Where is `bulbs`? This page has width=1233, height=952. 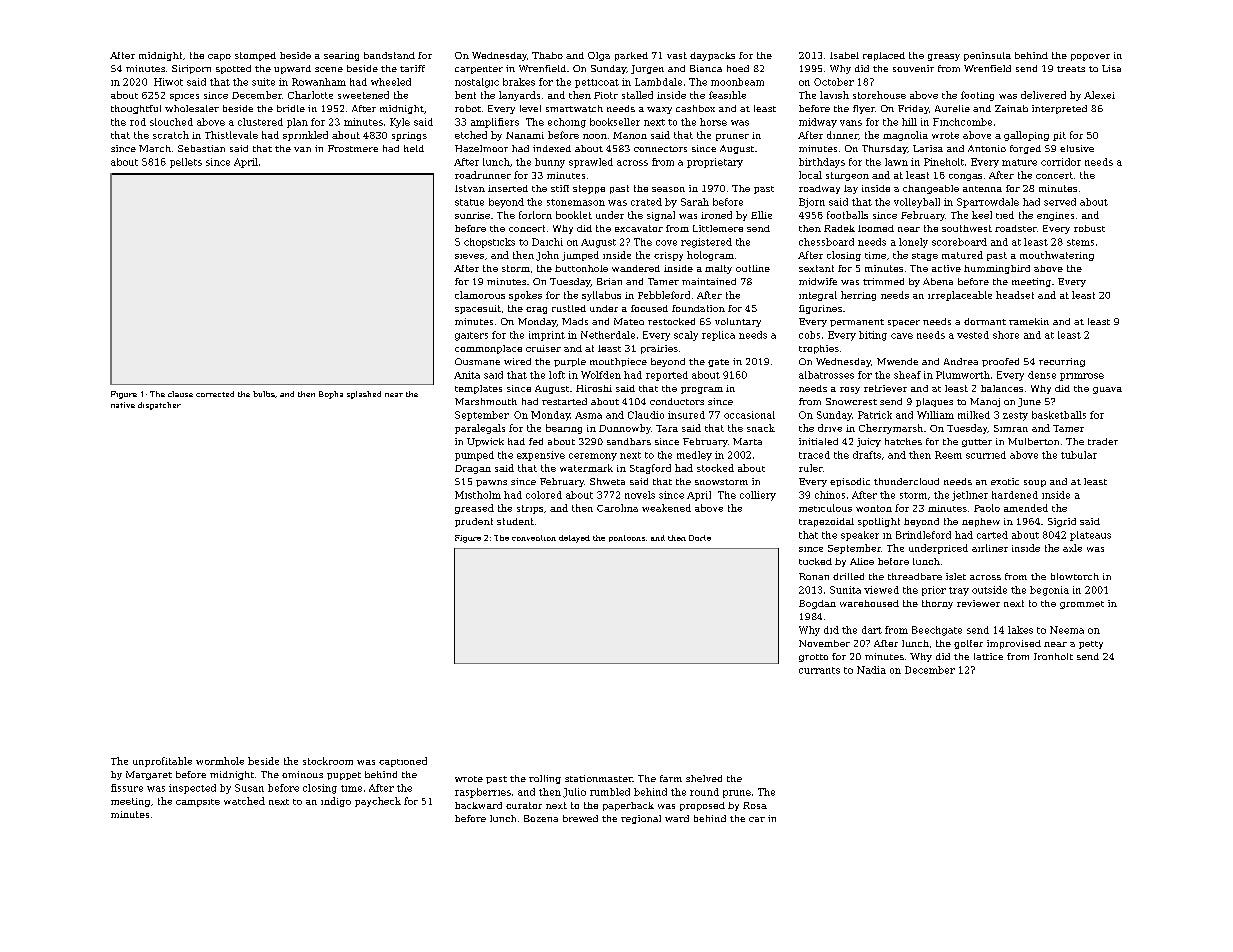 bulbs is located at coordinates (264, 394).
